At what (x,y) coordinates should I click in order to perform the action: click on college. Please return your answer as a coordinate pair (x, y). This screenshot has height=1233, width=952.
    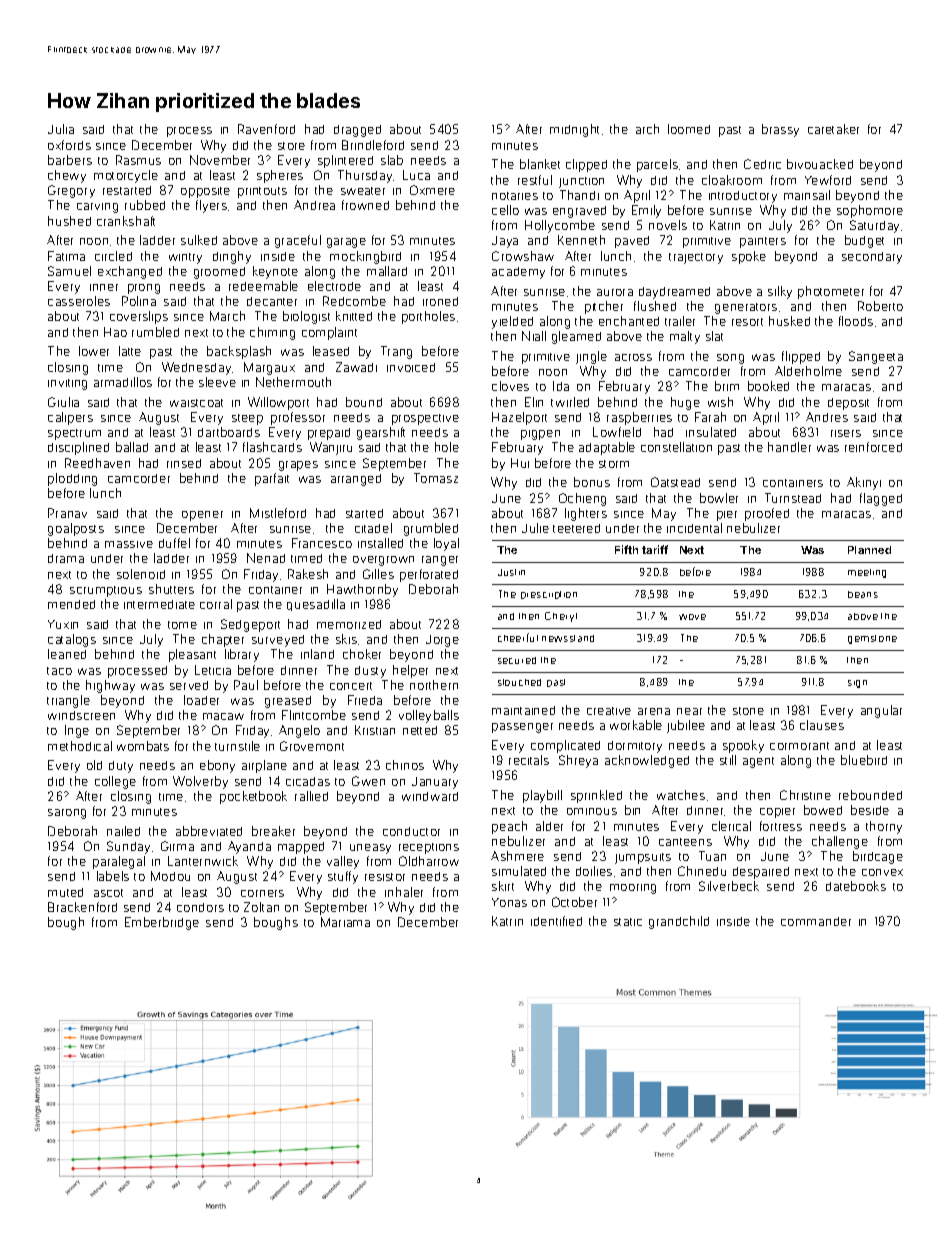
    Looking at the image, I should click on (115, 782).
